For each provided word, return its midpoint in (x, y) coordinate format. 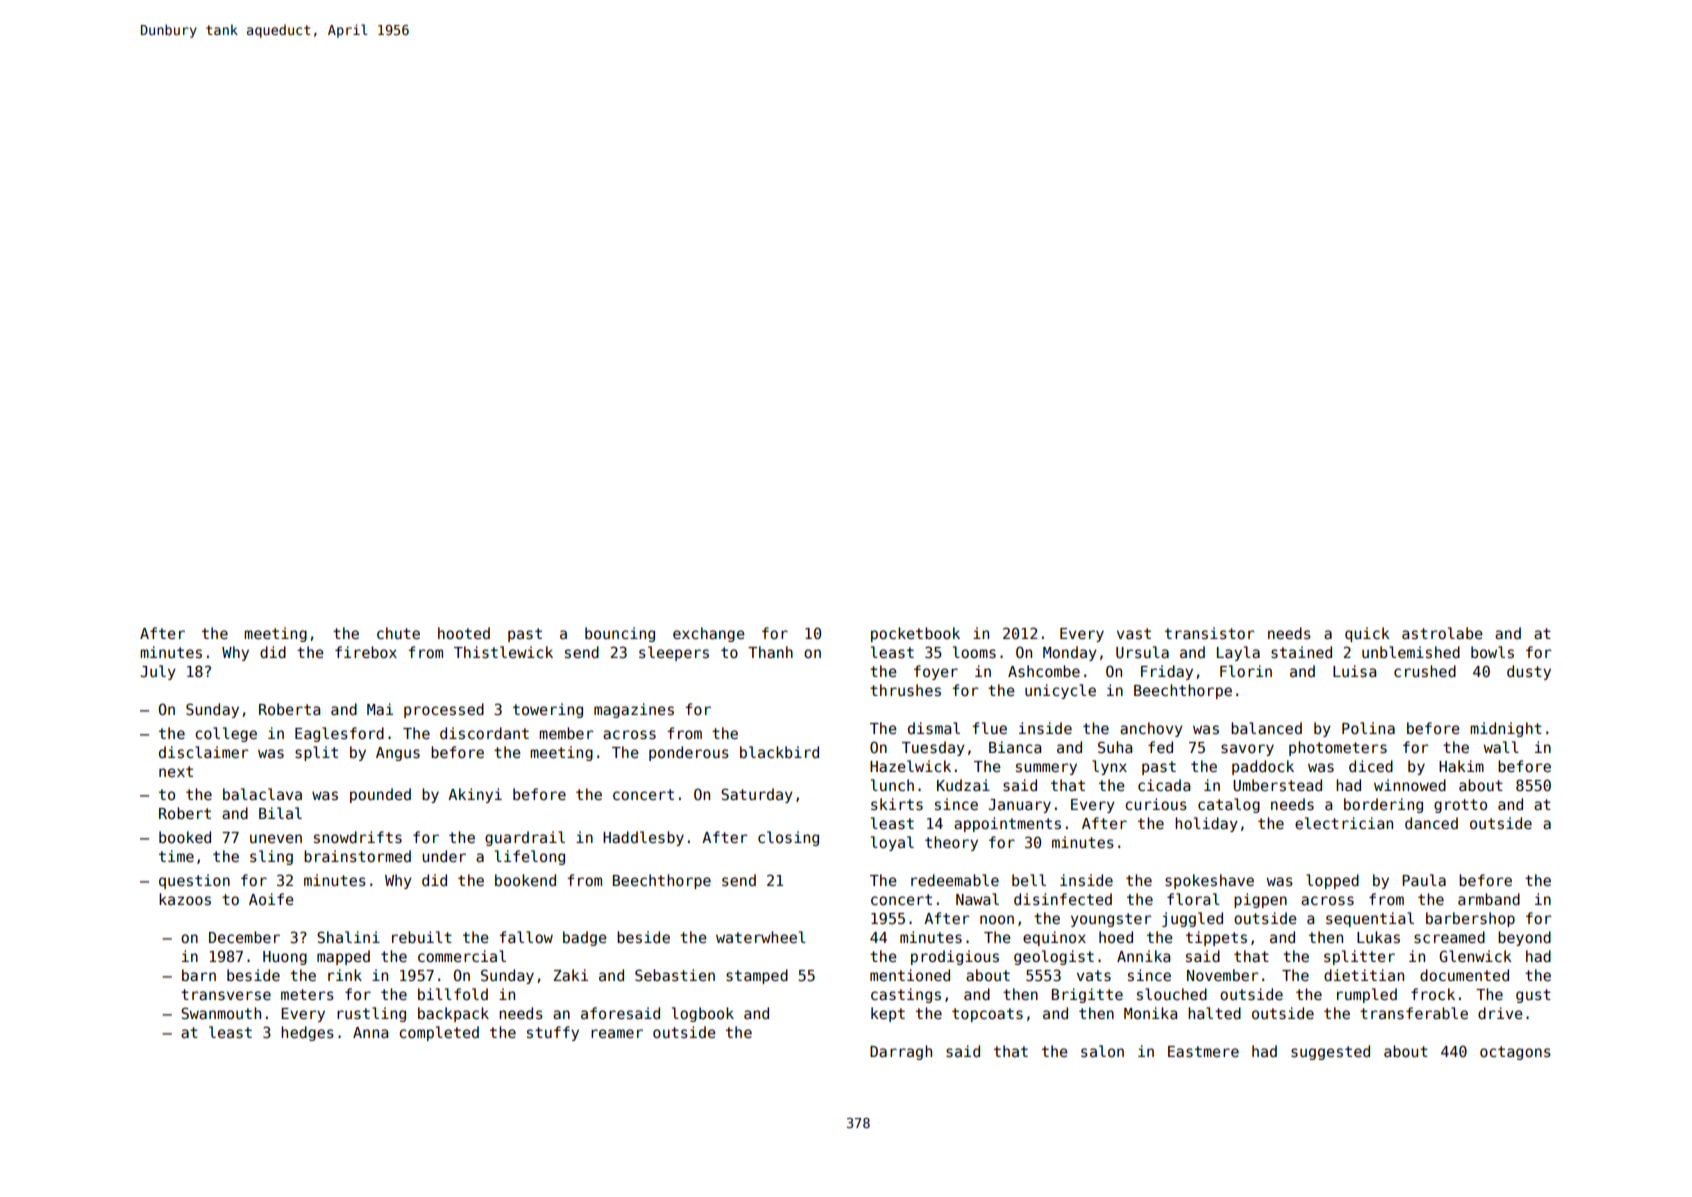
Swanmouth (221, 1013)
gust (1533, 996)
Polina (1368, 728)
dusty (1529, 672)
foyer (936, 672)
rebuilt (422, 937)
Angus (398, 754)
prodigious (955, 957)
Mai (380, 709)
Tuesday (933, 748)
